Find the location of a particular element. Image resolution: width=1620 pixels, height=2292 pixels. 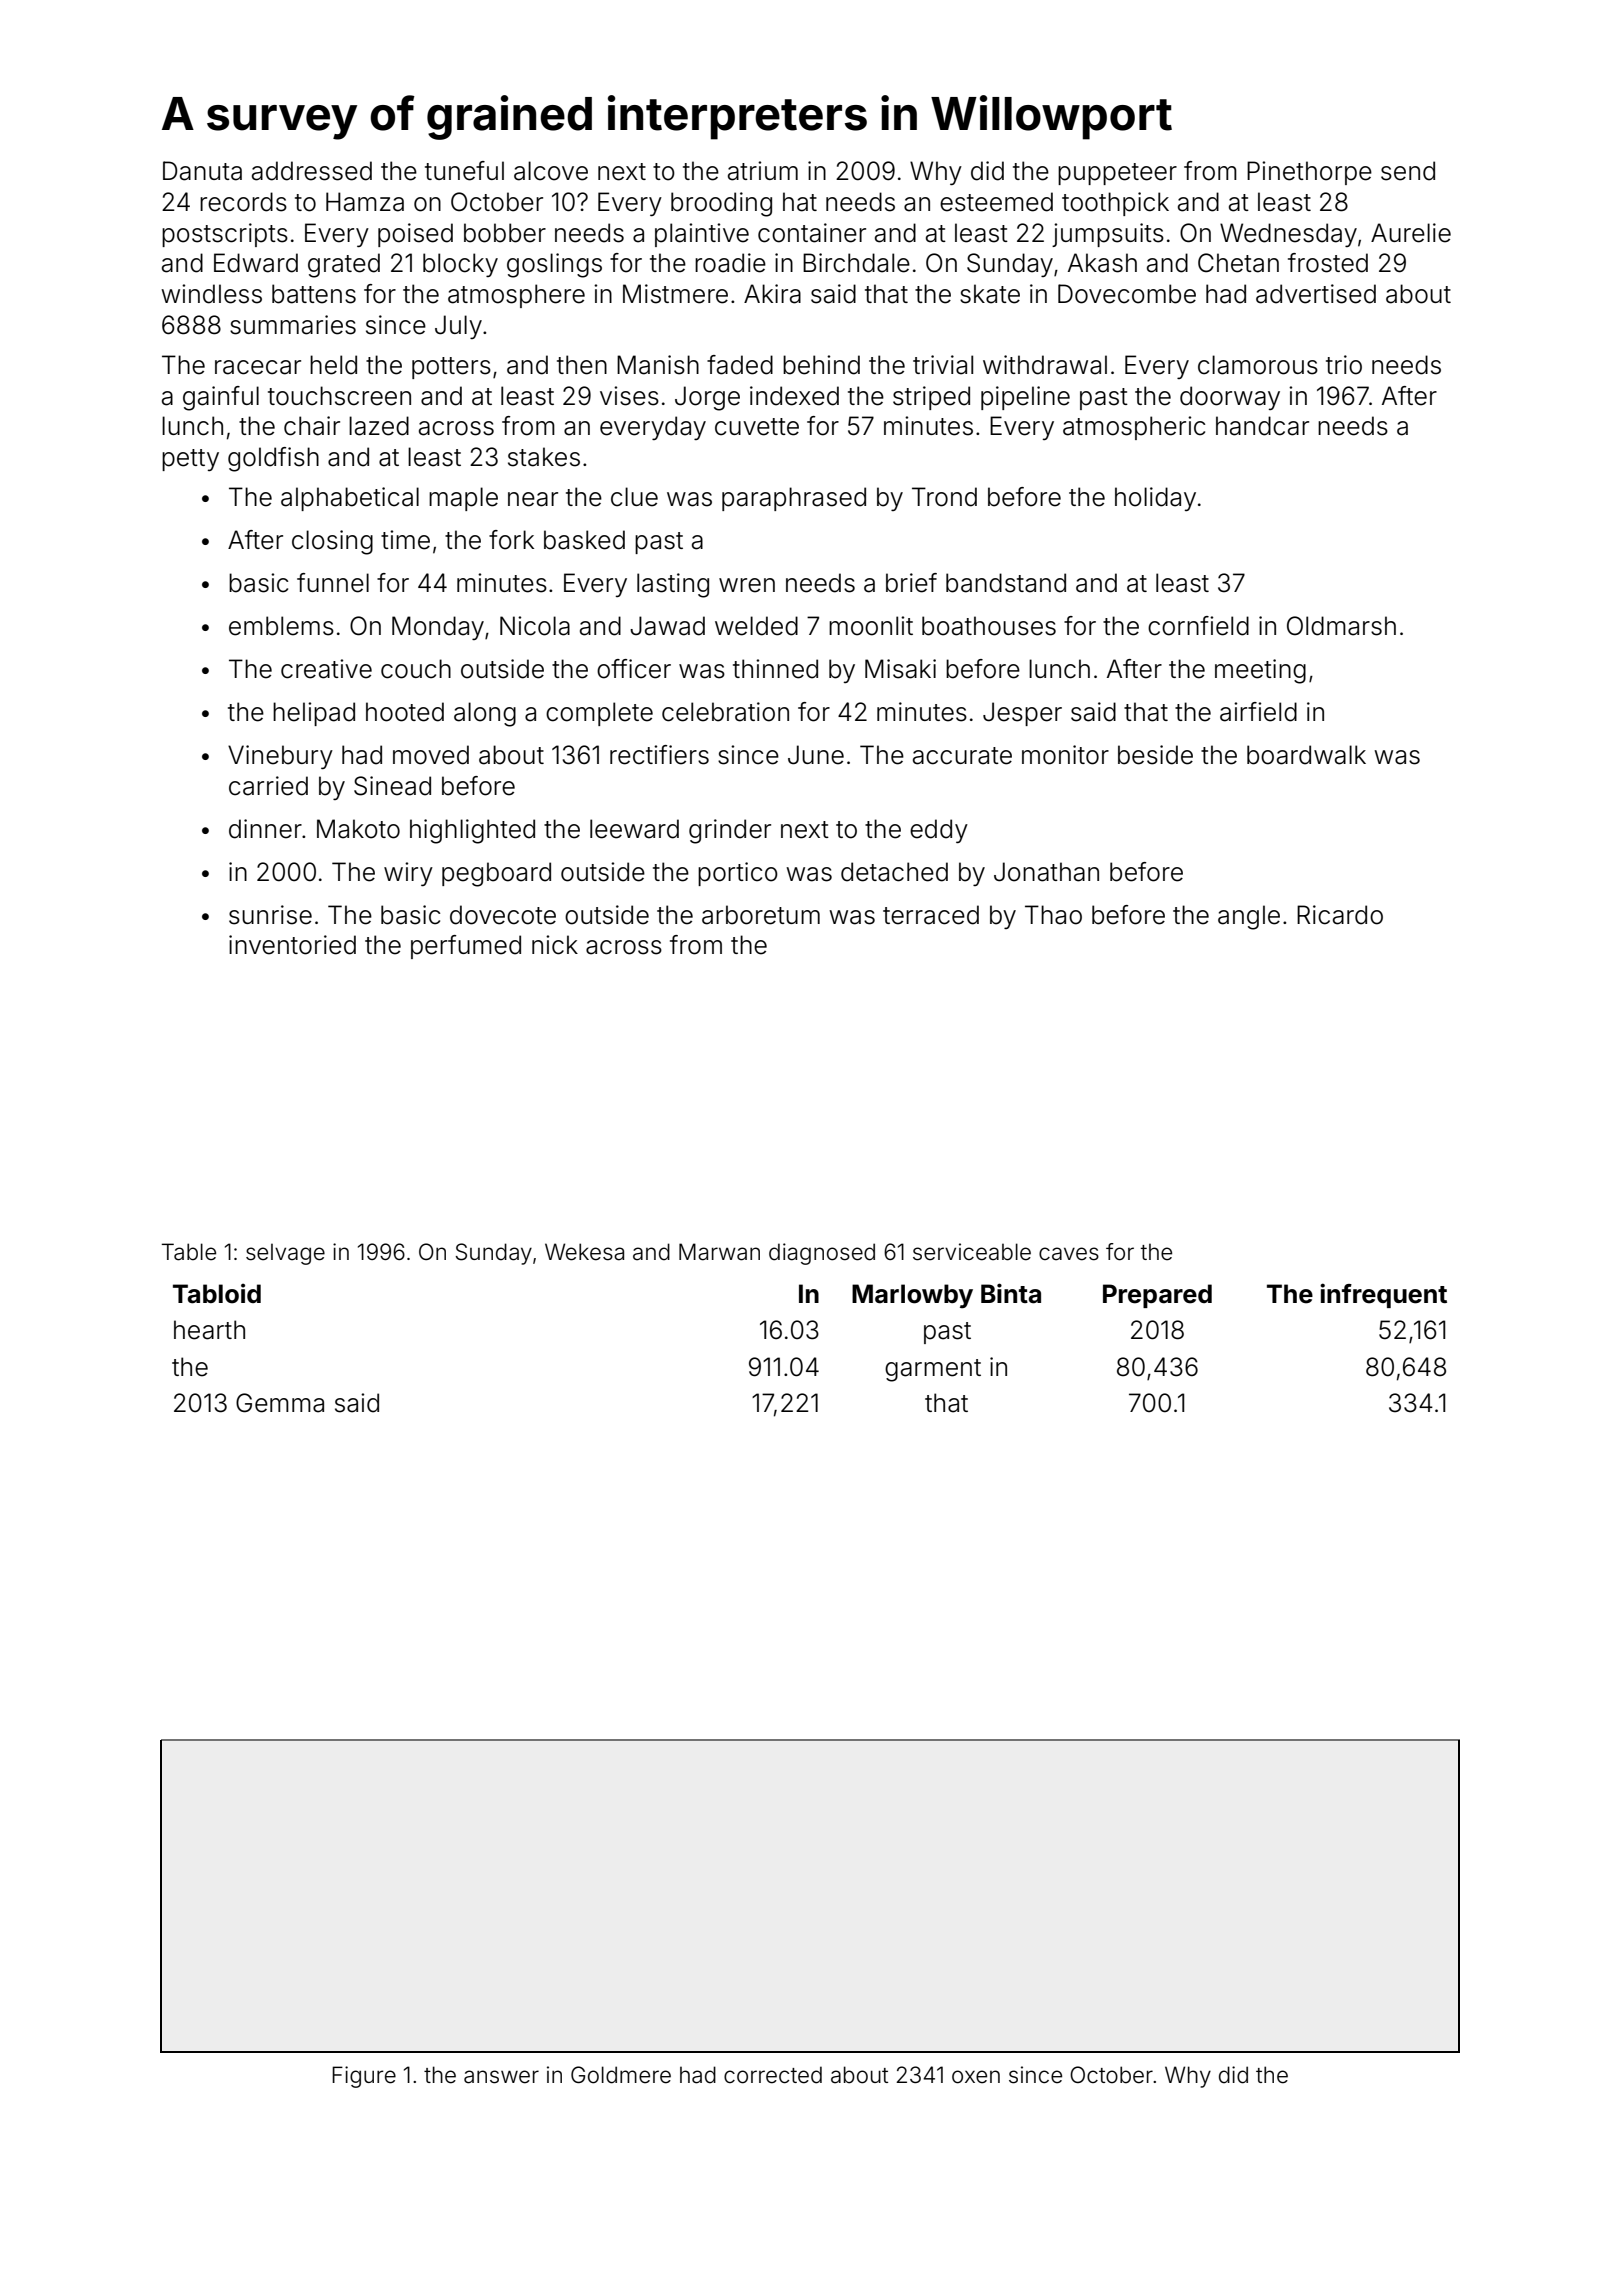

terraced is located at coordinates (931, 915).
